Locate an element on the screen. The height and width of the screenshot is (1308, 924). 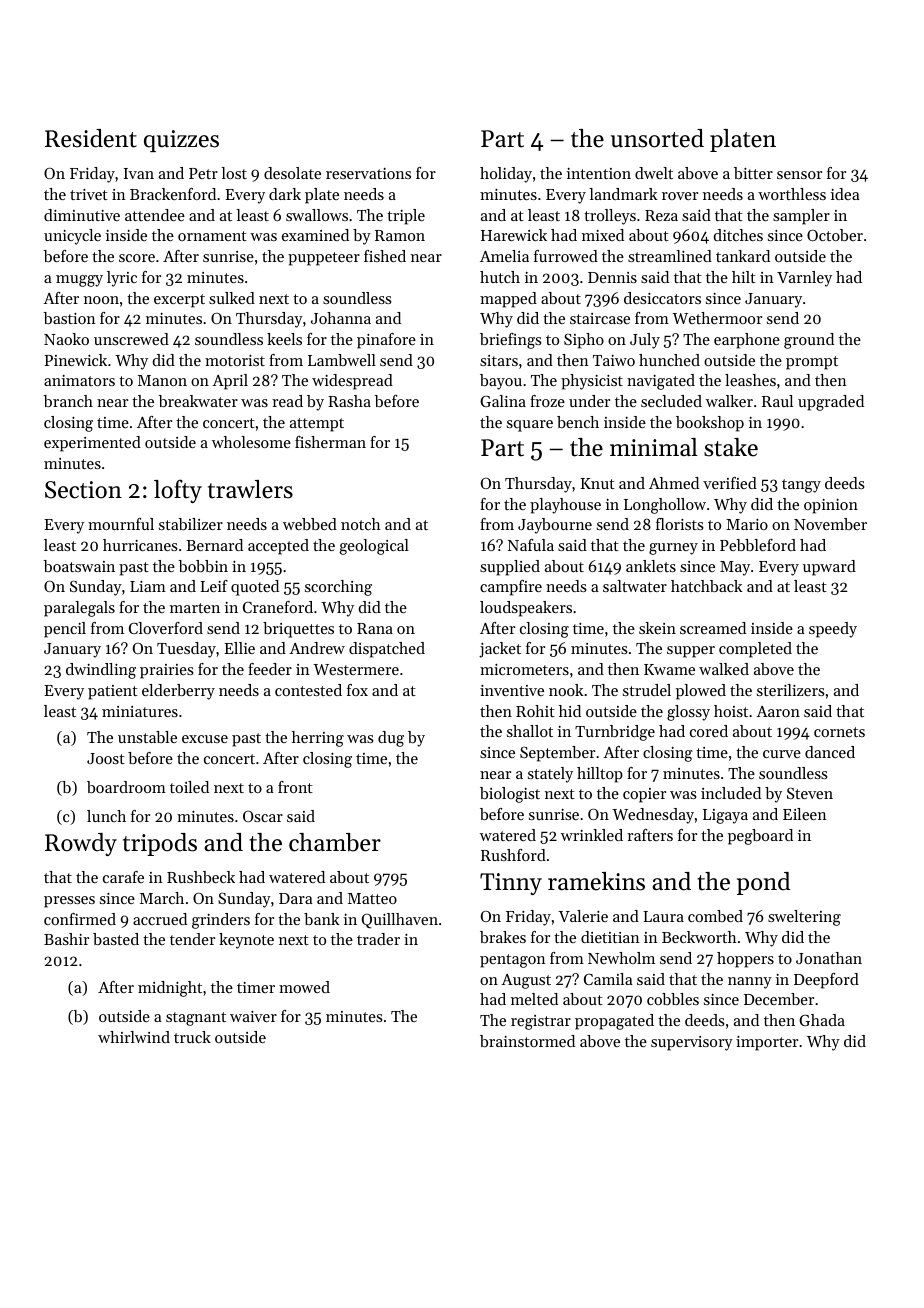
Reza is located at coordinates (661, 215).
